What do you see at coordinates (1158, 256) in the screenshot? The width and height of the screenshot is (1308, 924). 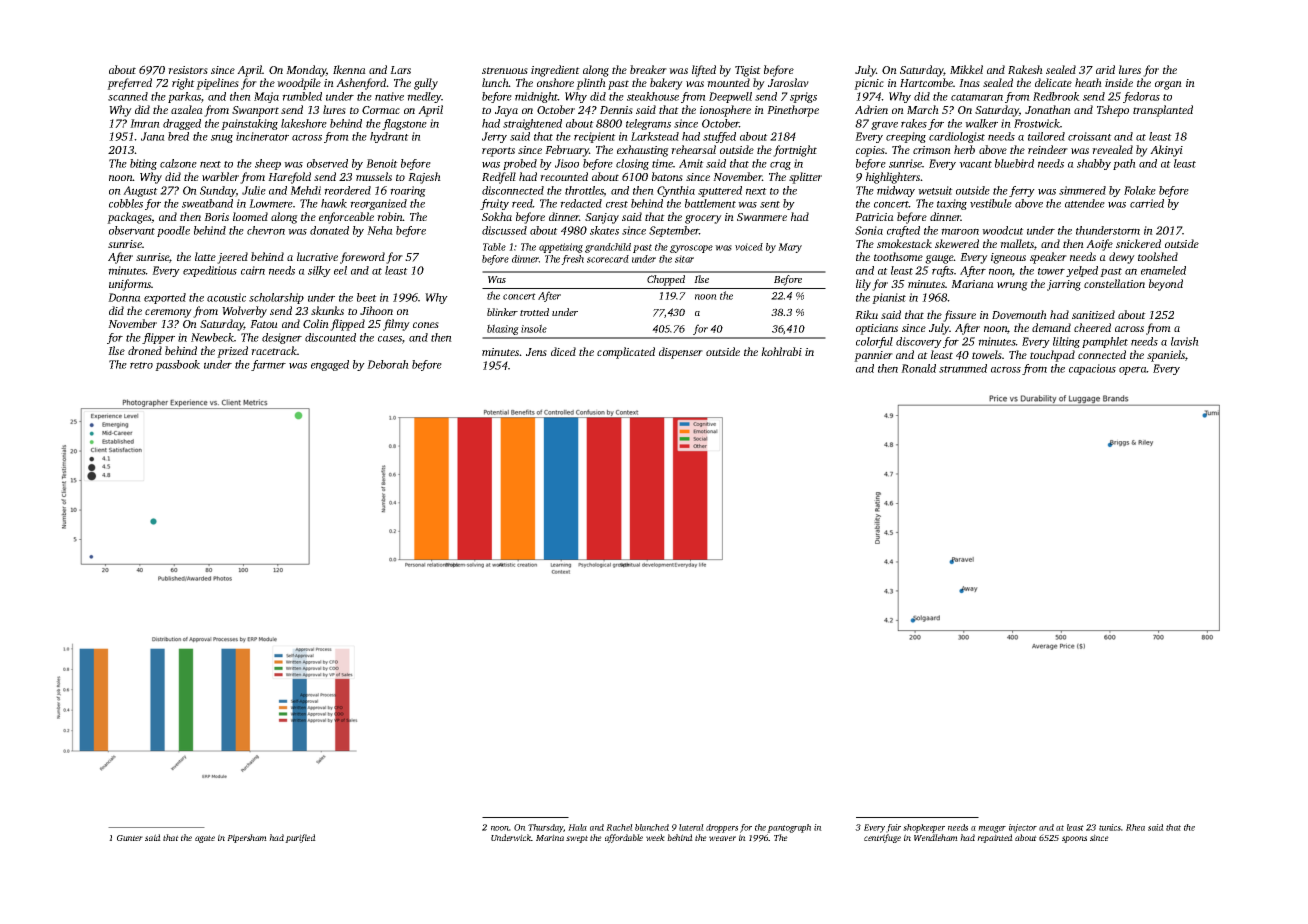 I see `toolshed` at bounding box center [1158, 256].
